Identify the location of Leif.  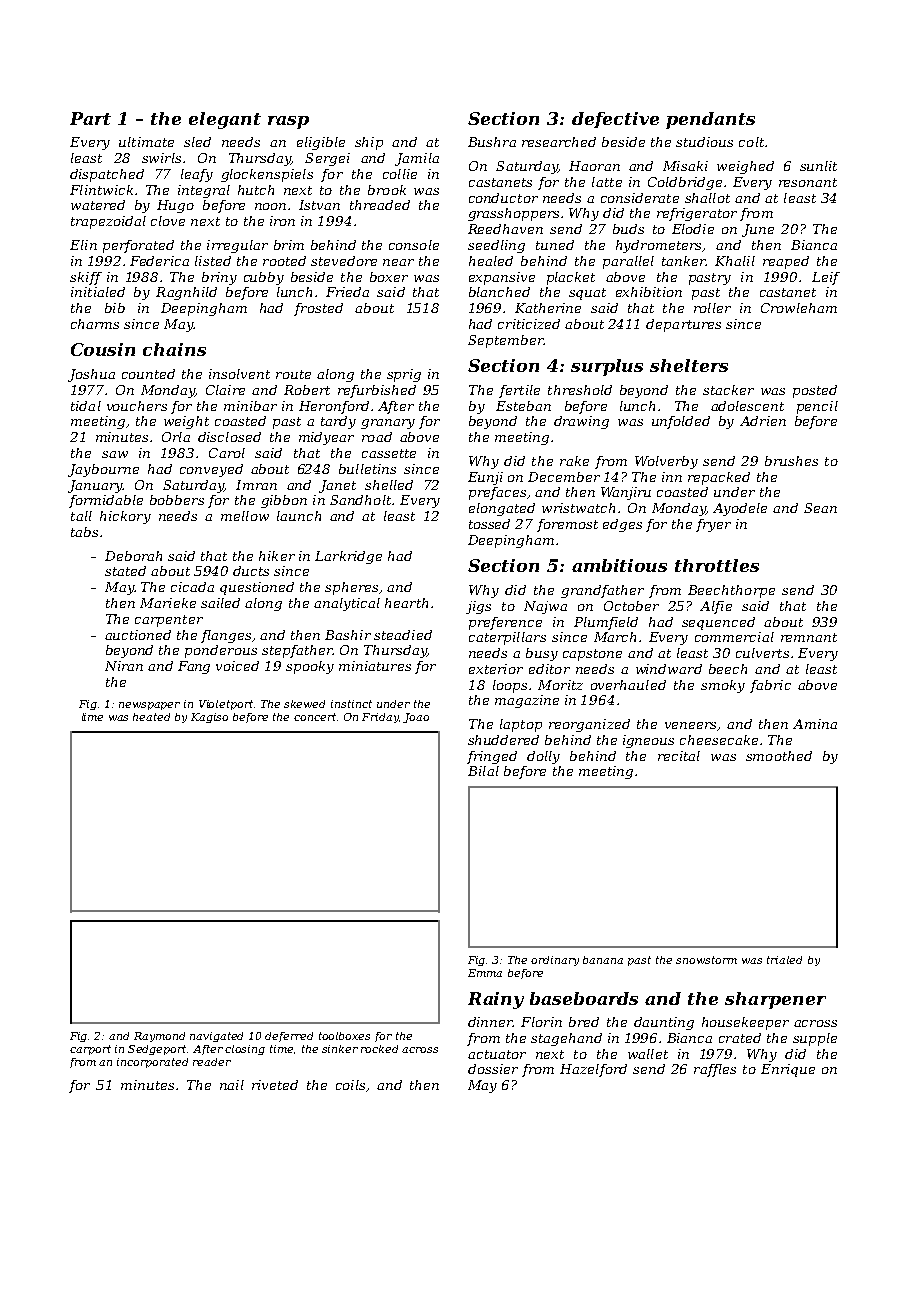
(826, 278).
